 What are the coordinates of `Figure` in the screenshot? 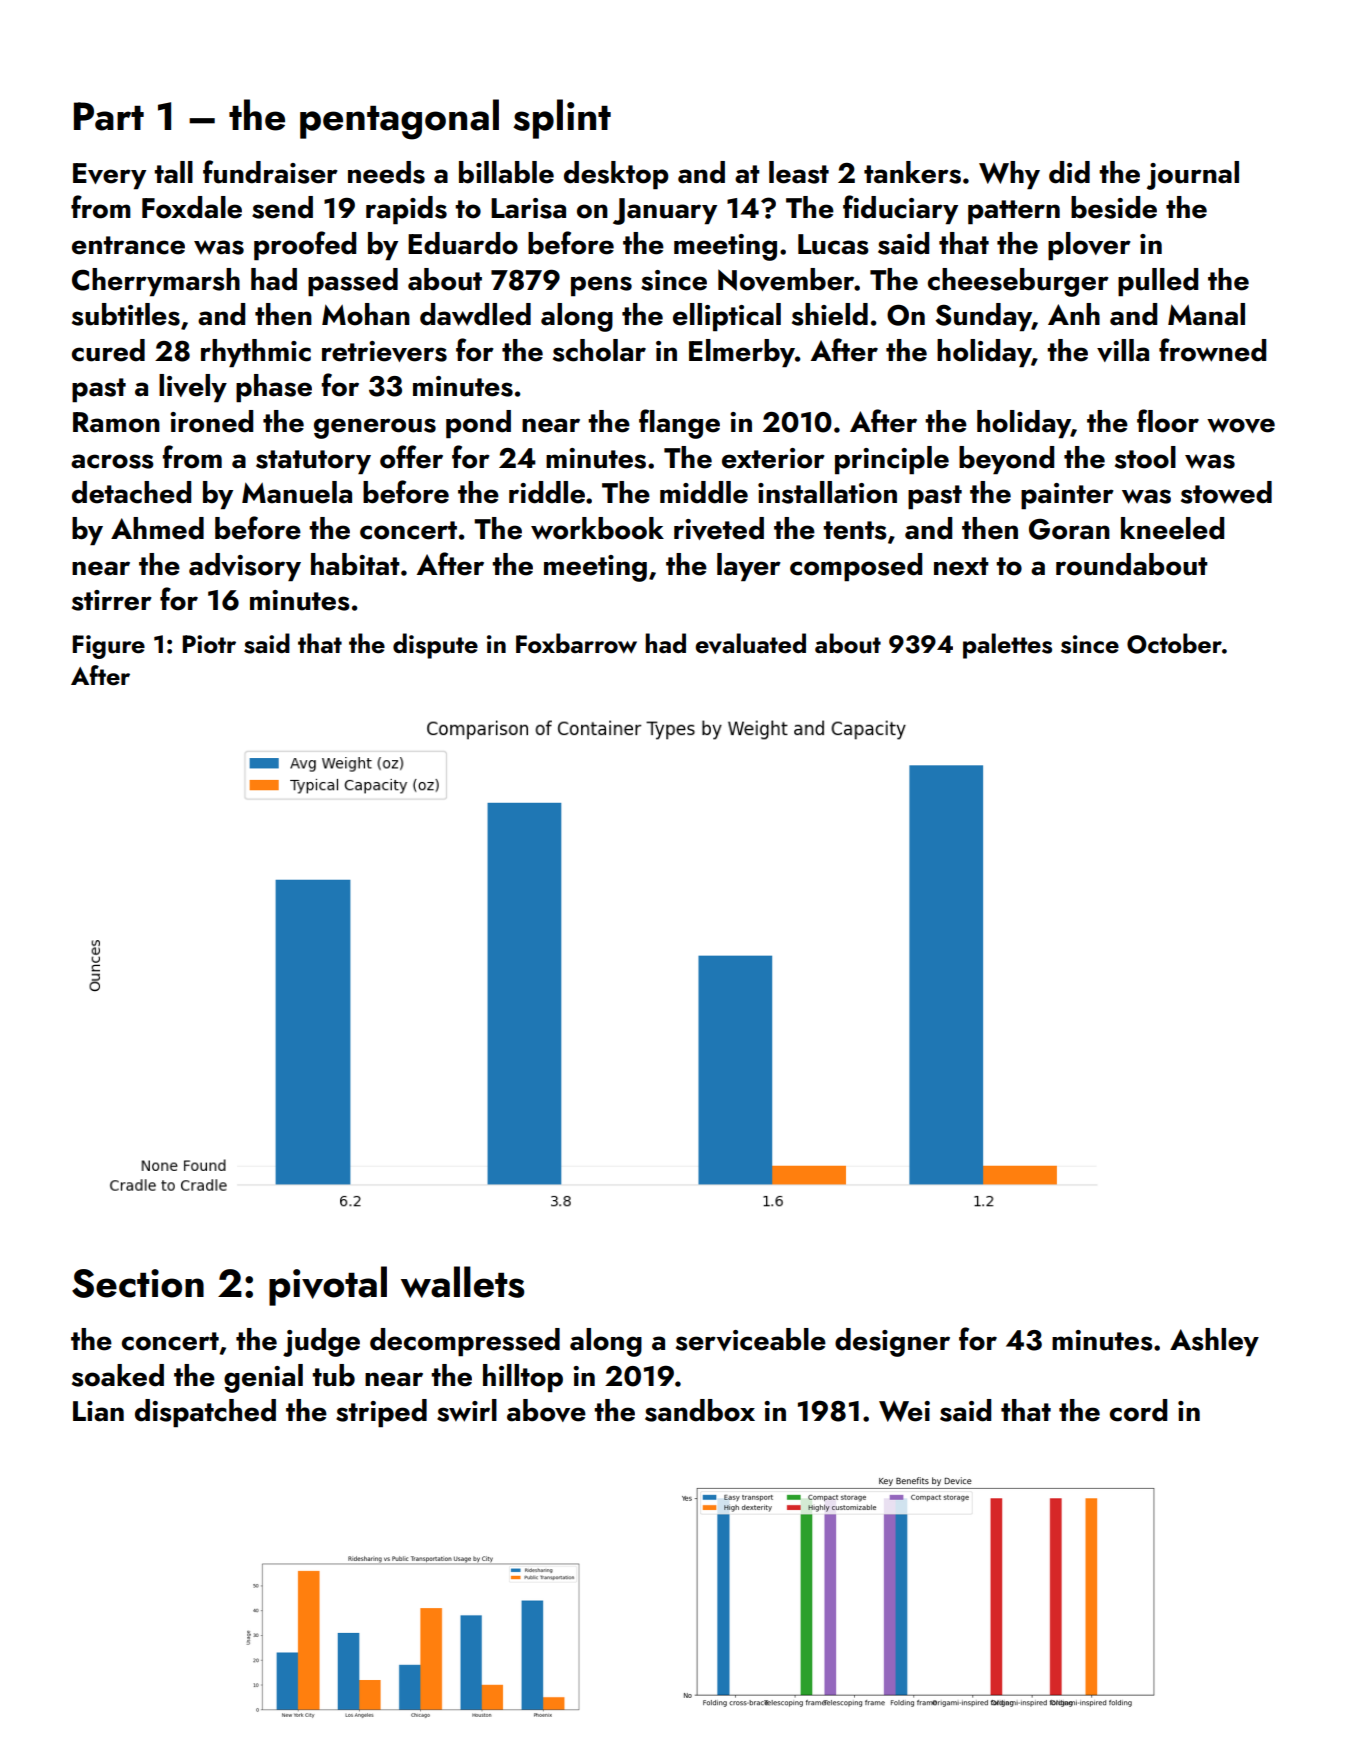 It's located at (109, 647).
